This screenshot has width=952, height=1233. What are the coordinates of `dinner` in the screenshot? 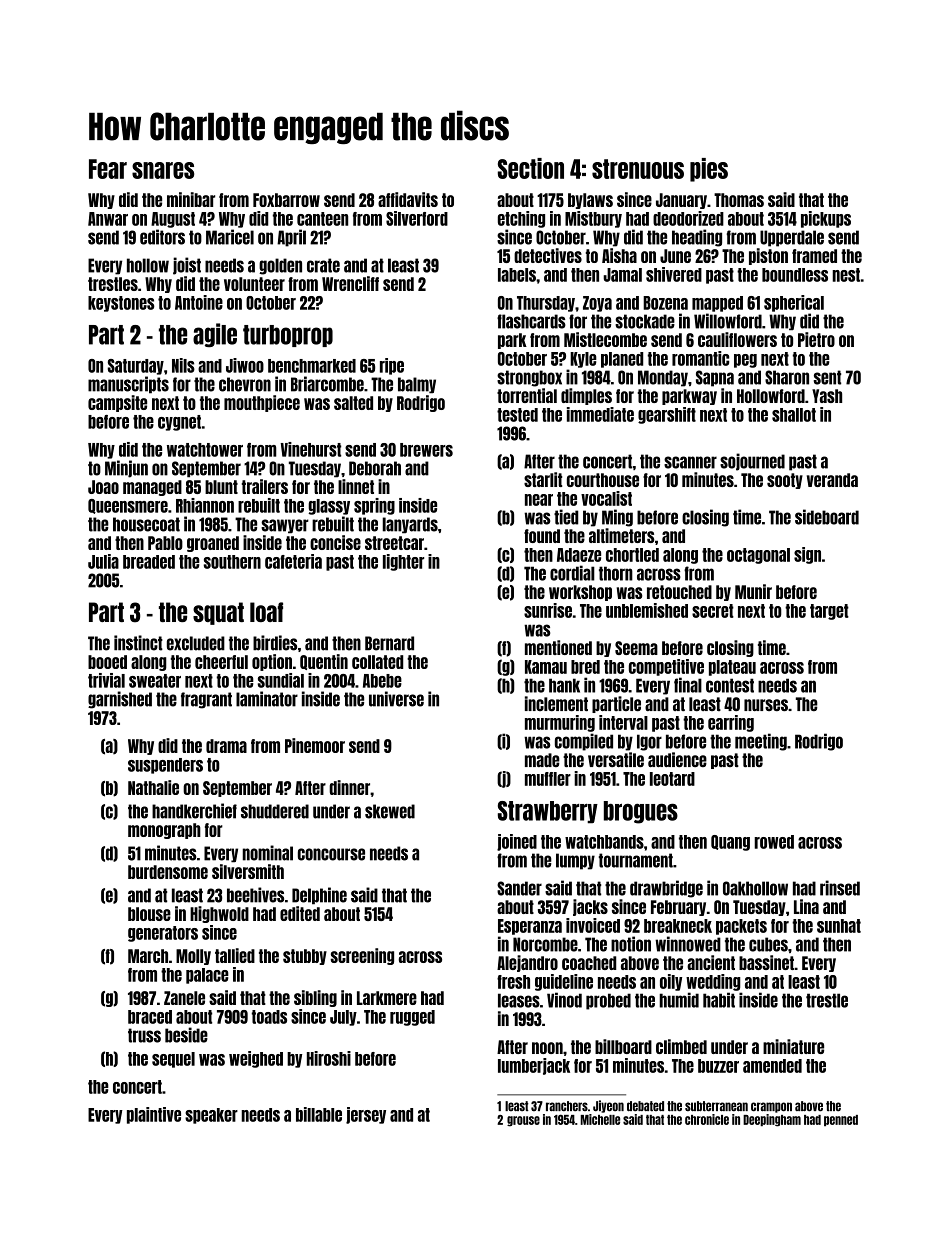 It's located at (349, 787).
